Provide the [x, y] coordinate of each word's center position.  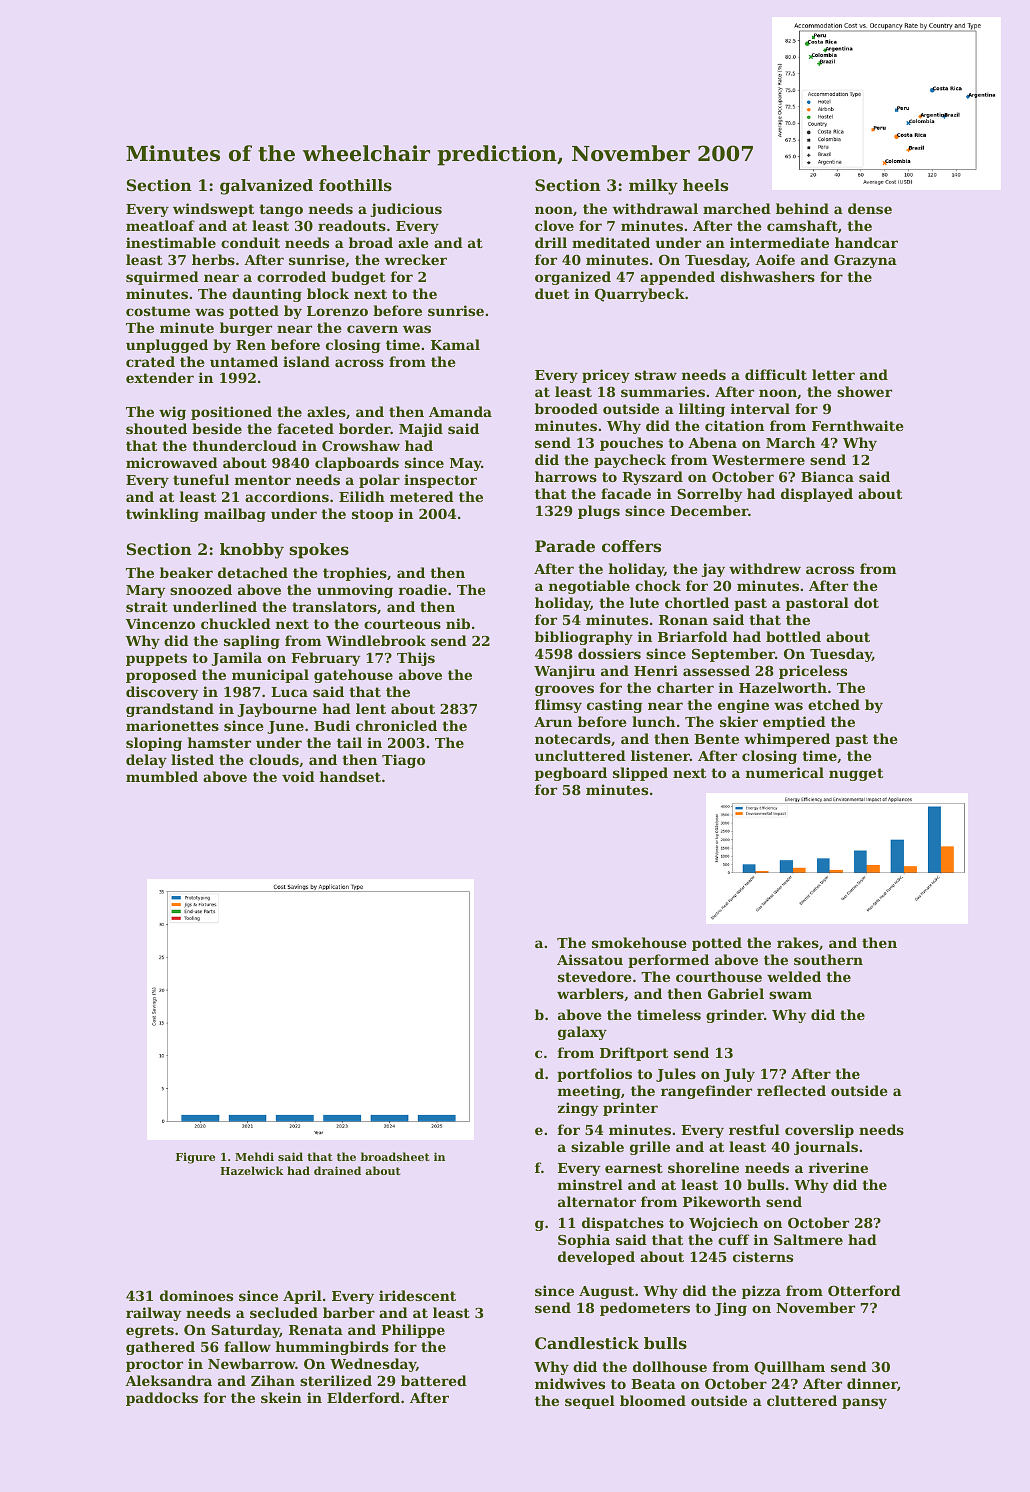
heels [705, 185]
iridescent [417, 1295]
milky [653, 187]
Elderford [363, 1397]
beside [217, 428]
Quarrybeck [640, 295]
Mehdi [254, 1156]
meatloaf [160, 225]
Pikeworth [722, 1201]
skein [281, 1397]
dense [870, 208]
